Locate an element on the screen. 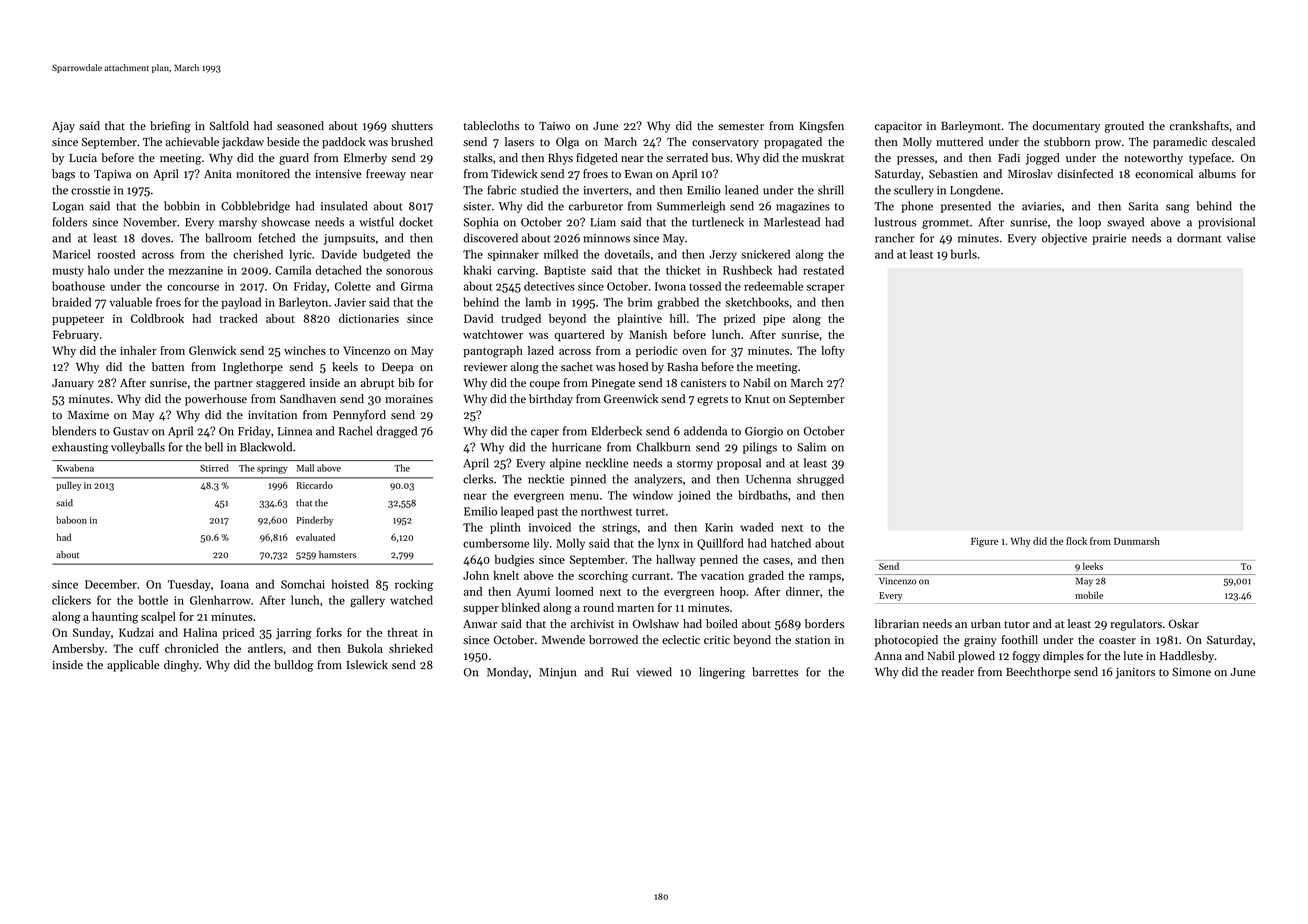  Quillford is located at coordinates (720, 544).
